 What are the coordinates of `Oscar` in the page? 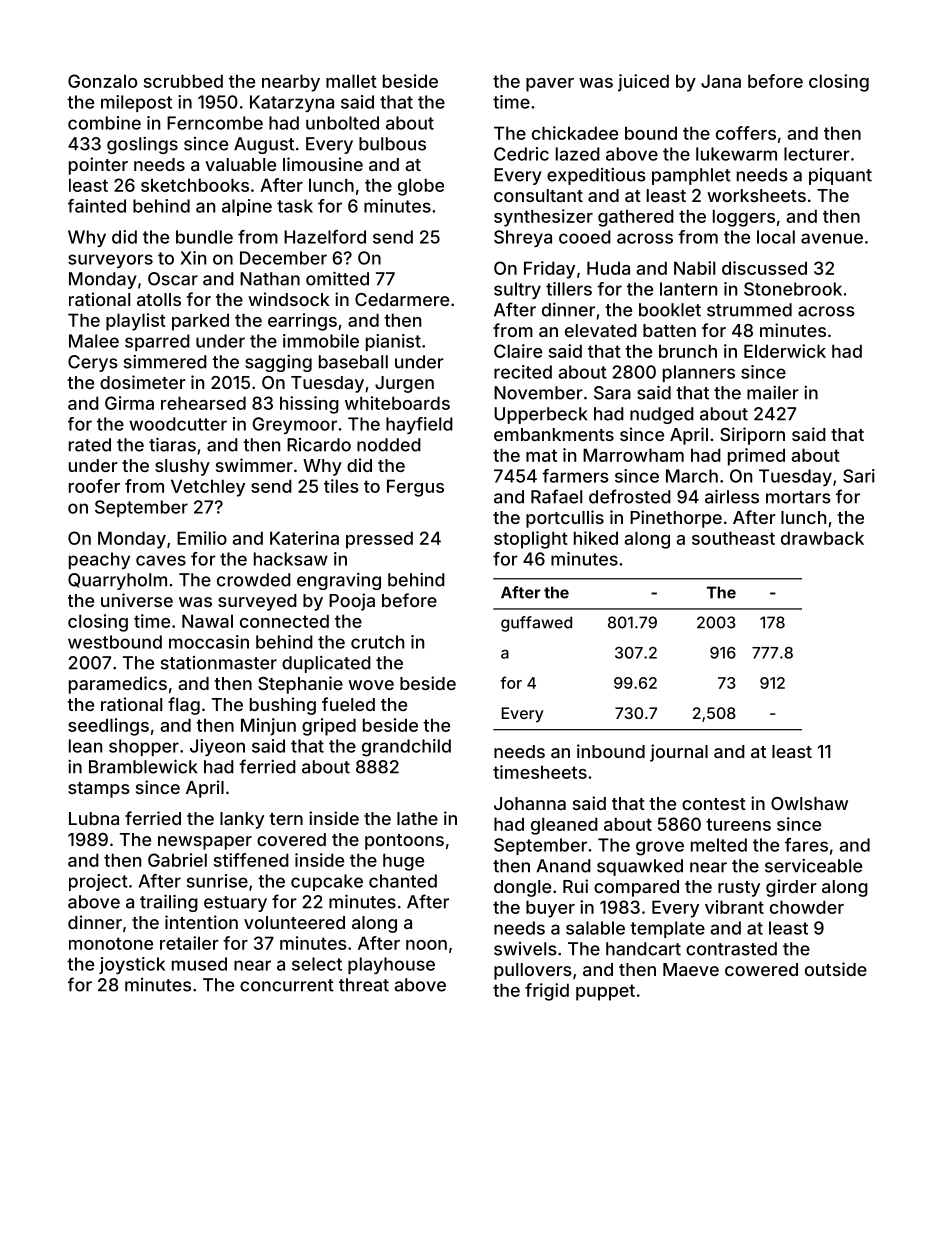 It's located at (173, 279).
